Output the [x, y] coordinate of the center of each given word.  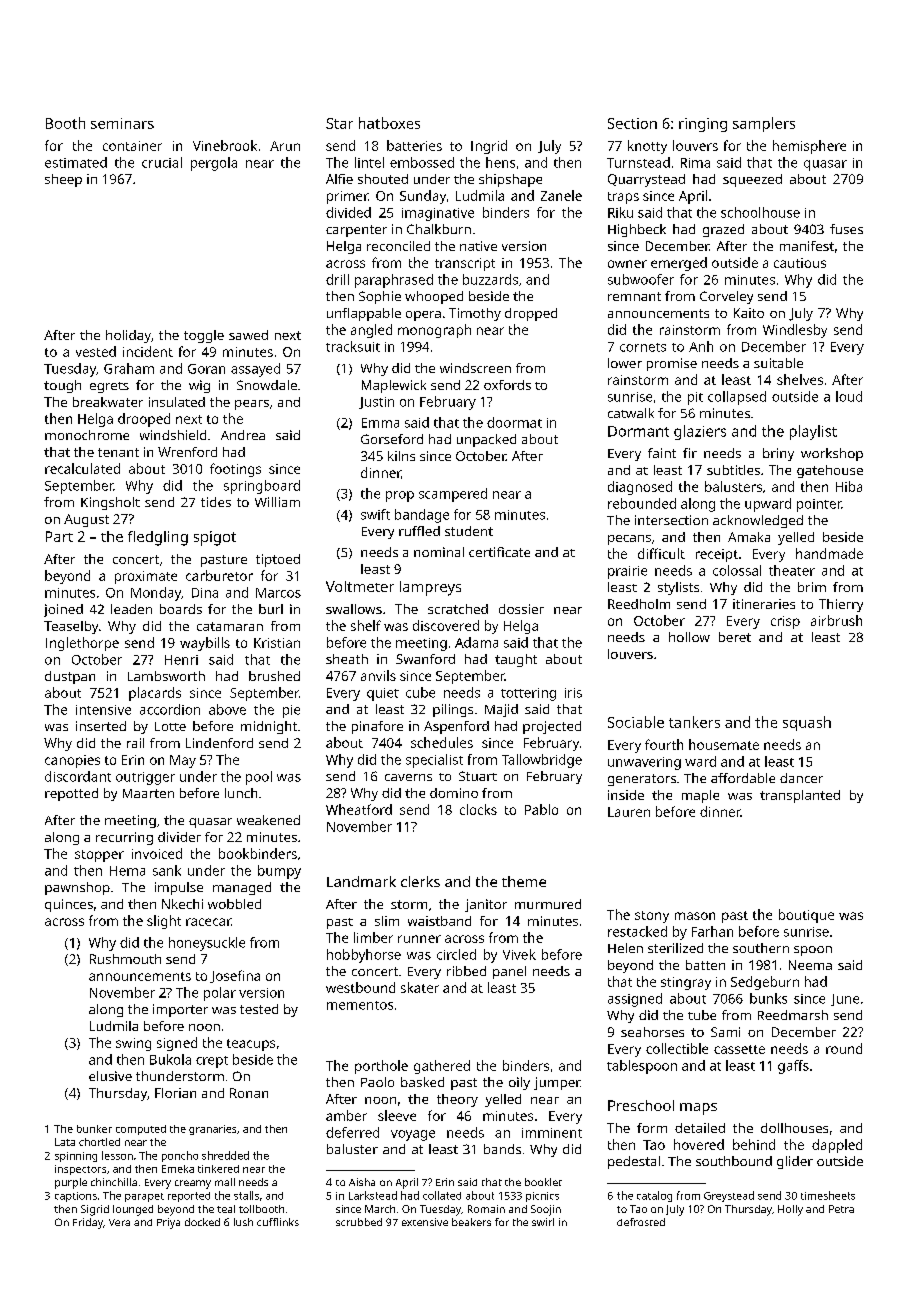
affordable [743, 778]
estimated [76, 162]
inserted [101, 726]
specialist [434, 761]
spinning [76, 1157]
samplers [764, 124]
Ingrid [489, 147]
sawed [248, 335]
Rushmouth [125, 959]
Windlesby [795, 331]
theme [524, 881]
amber [346, 1115]
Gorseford [392, 439]
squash [807, 723]
